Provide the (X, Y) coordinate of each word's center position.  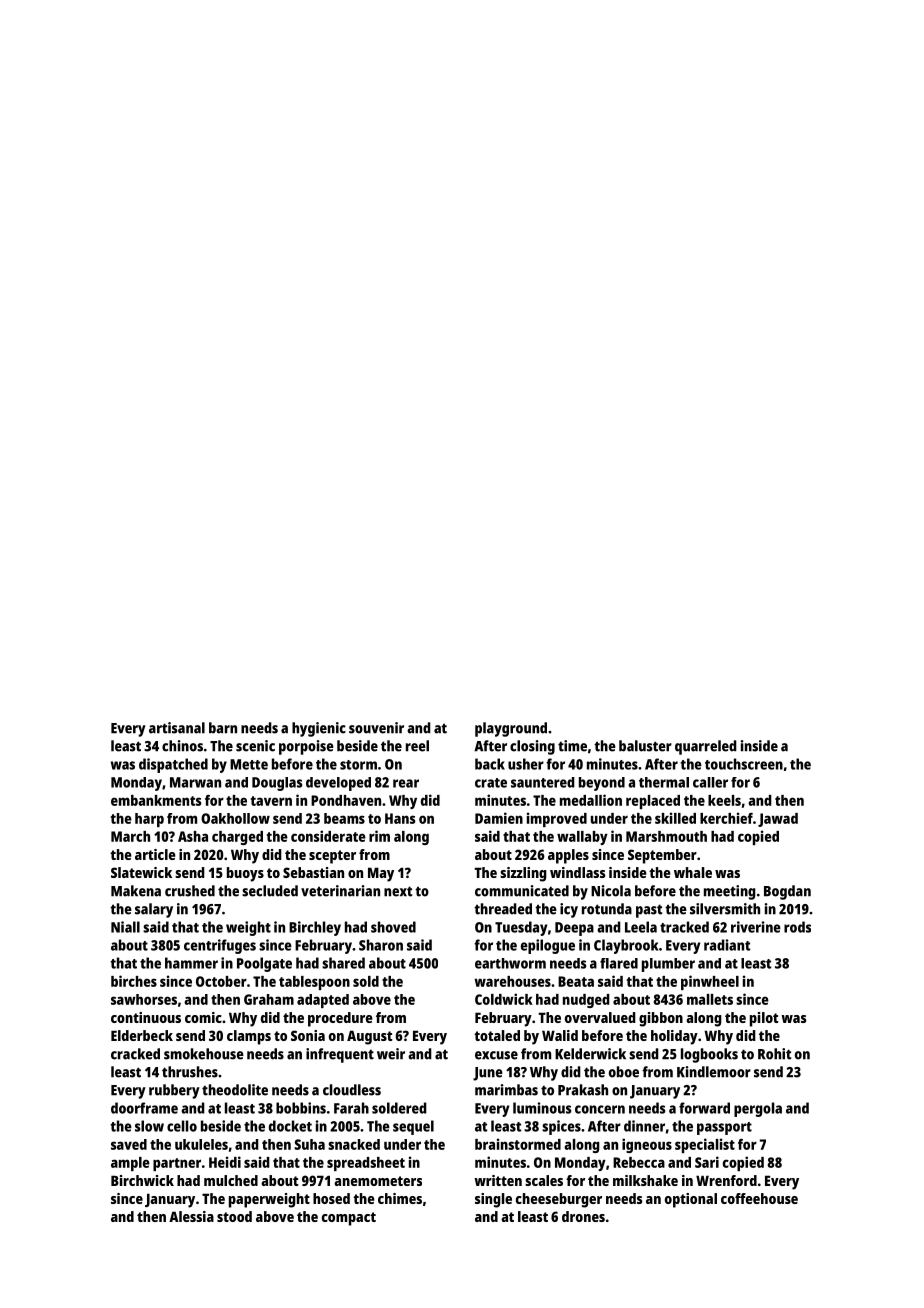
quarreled (706, 747)
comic (203, 1017)
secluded (270, 891)
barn (223, 728)
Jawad (778, 820)
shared (343, 963)
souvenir (376, 728)
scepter (332, 857)
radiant (727, 945)
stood (234, 1216)
